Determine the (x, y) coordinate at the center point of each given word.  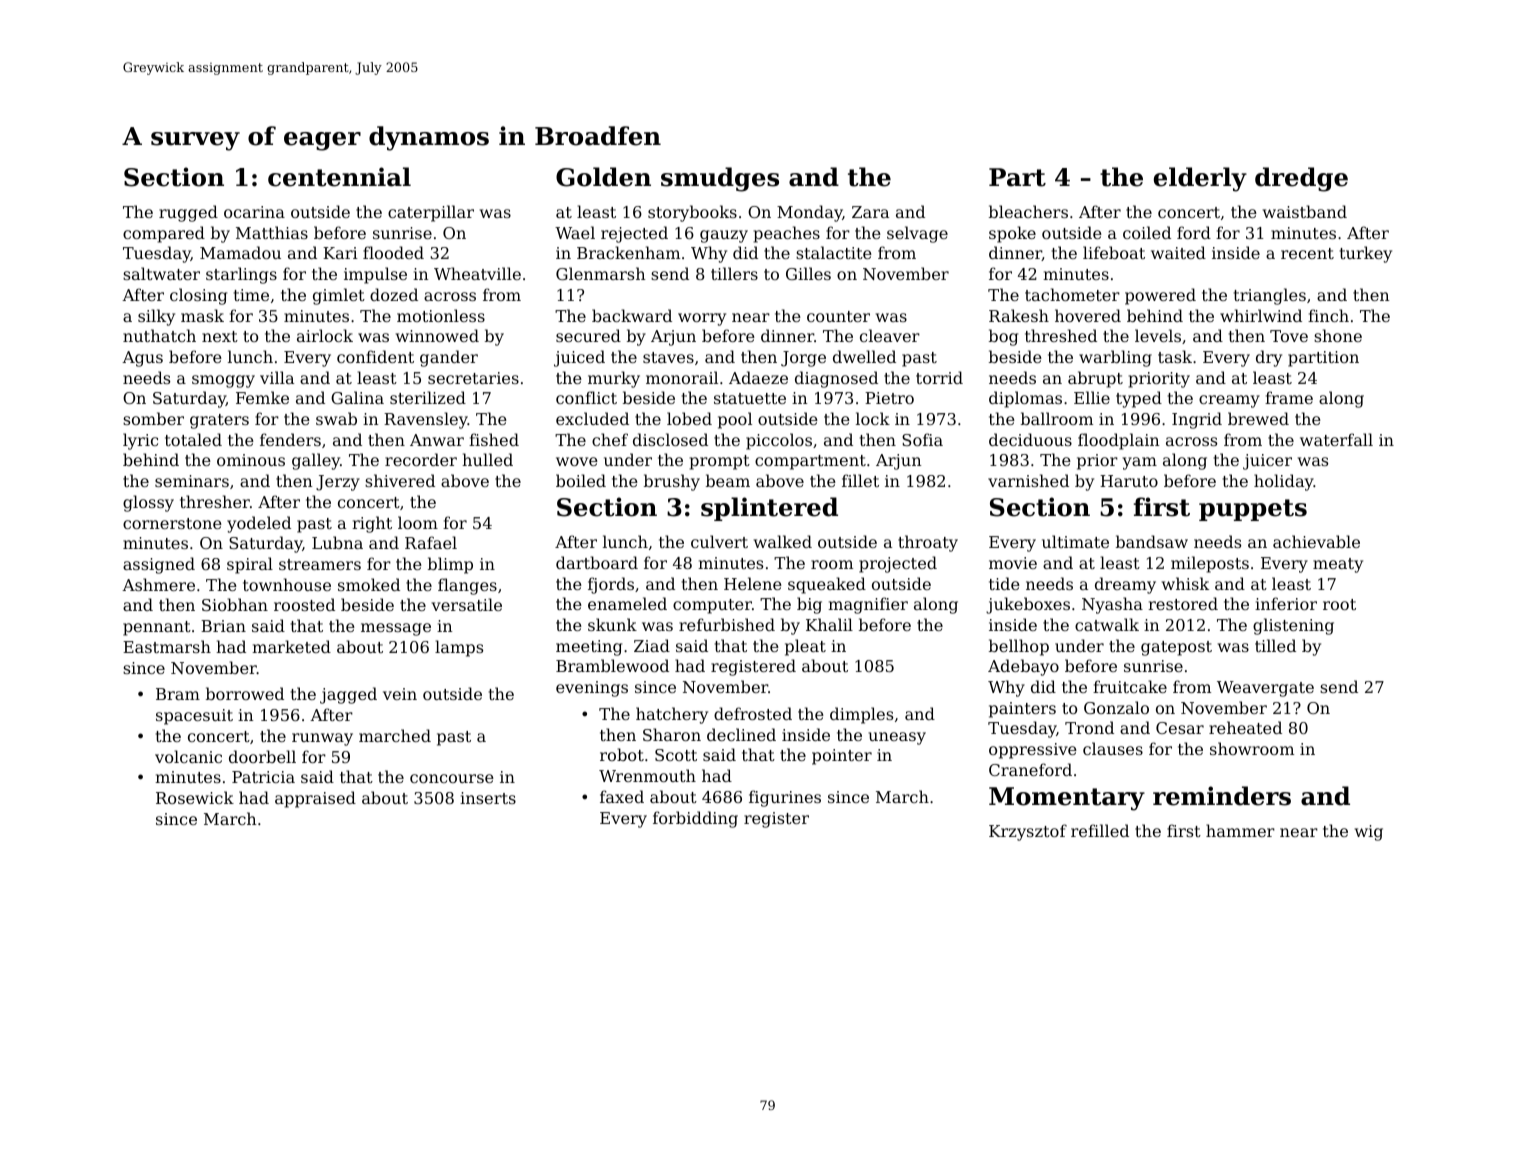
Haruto (1129, 481)
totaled (193, 439)
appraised (315, 799)
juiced (579, 358)
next (220, 336)
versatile (466, 604)
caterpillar (431, 213)
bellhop (1019, 647)
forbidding (695, 819)
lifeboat (1114, 252)
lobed (689, 418)
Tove (1289, 336)
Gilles (808, 273)
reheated (1245, 727)
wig (1369, 833)
